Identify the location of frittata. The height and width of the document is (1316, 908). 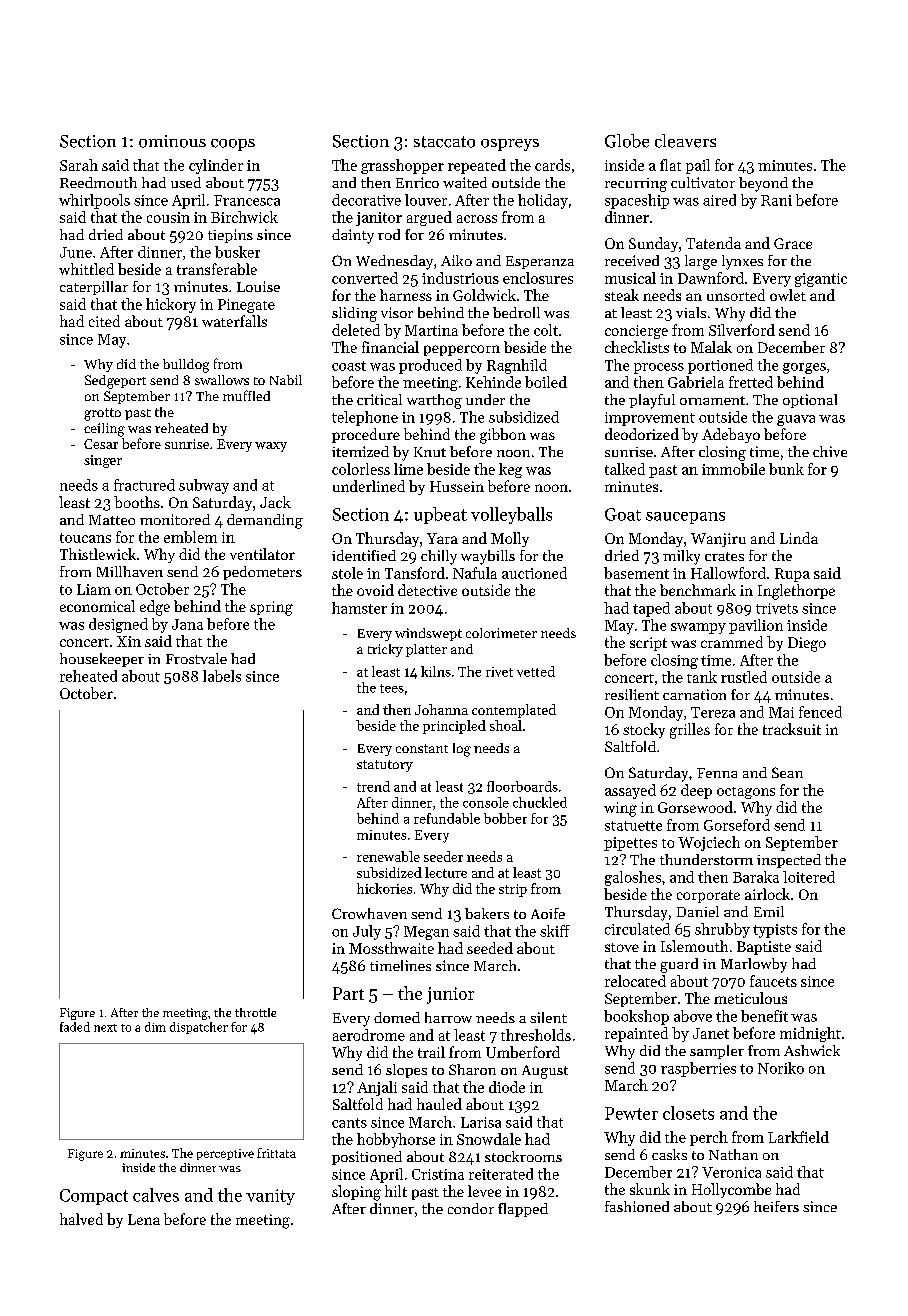
(276, 1153).
